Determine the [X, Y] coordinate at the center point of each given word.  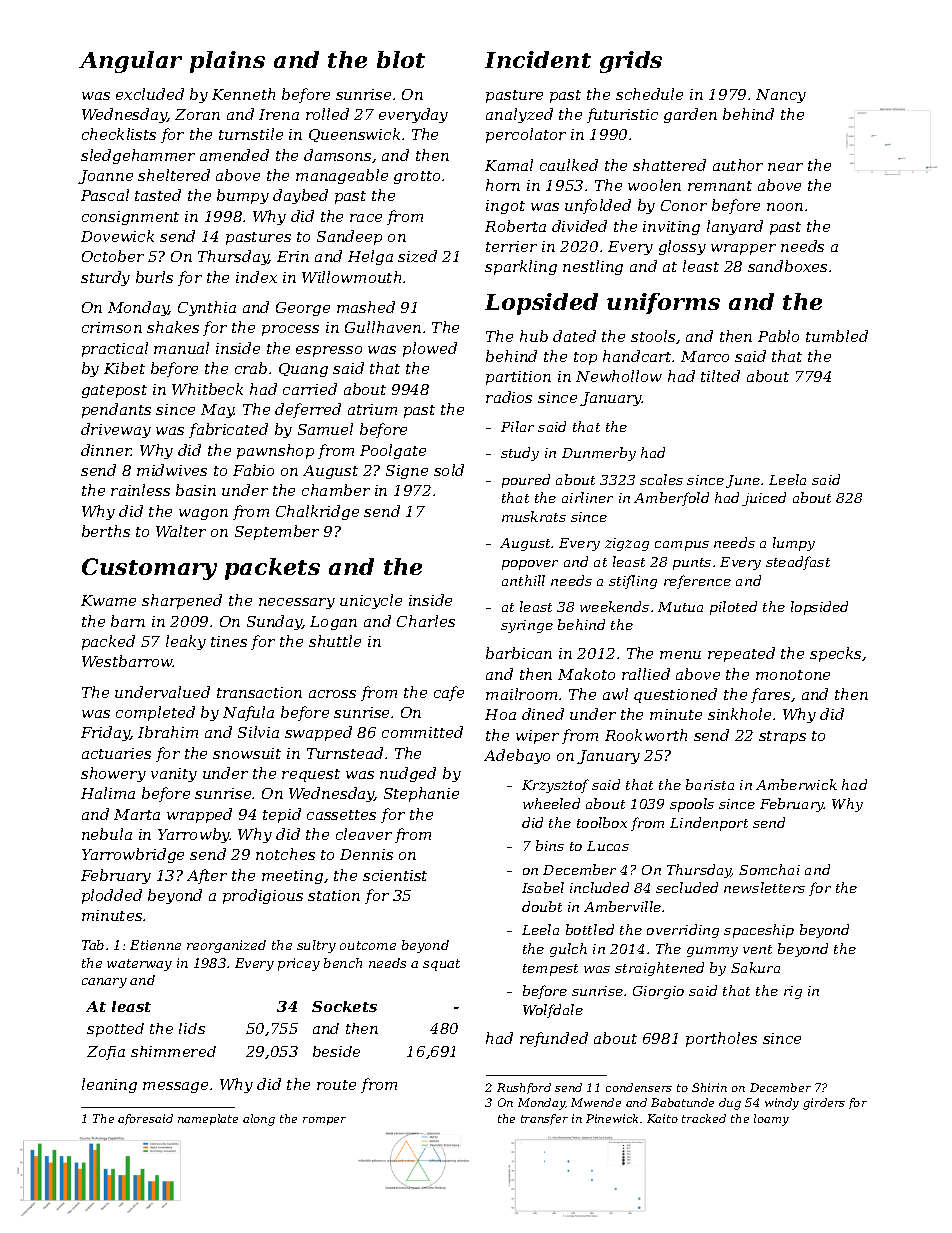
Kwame [108, 600]
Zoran [197, 114]
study [520, 454]
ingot [505, 207]
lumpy [794, 544]
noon [785, 207]
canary [104, 983]
